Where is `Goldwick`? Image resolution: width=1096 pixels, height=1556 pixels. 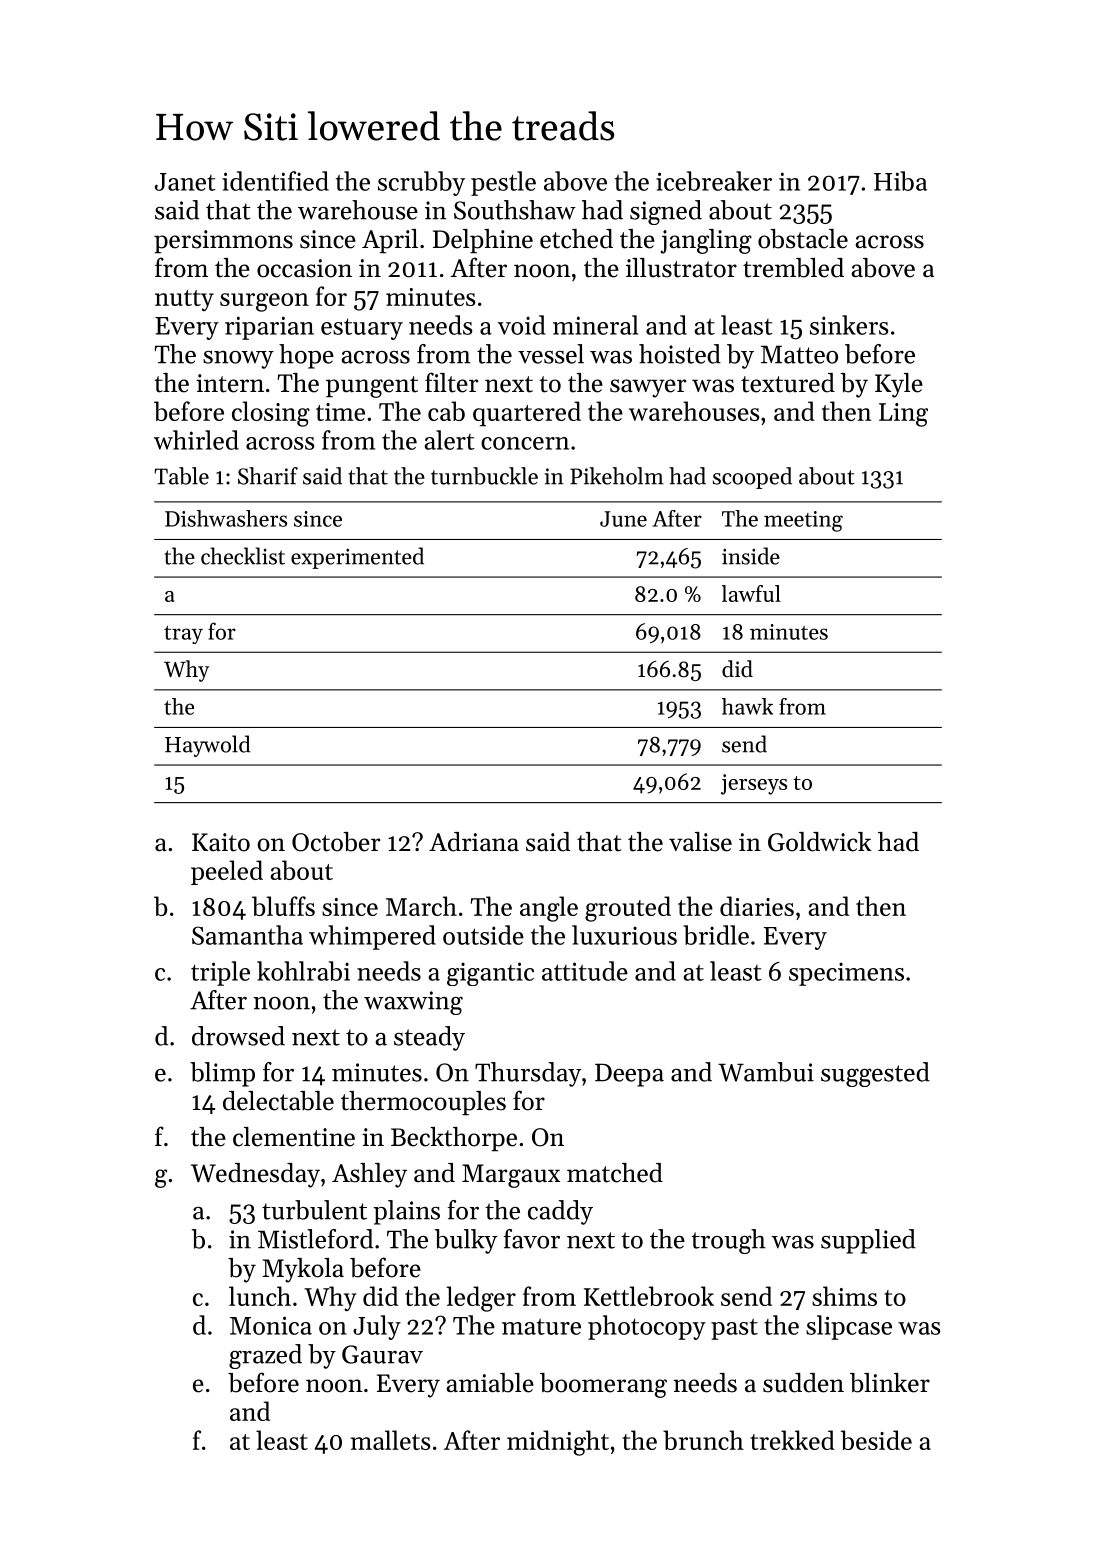 Goldwick is located at coordinates (820, 842).
